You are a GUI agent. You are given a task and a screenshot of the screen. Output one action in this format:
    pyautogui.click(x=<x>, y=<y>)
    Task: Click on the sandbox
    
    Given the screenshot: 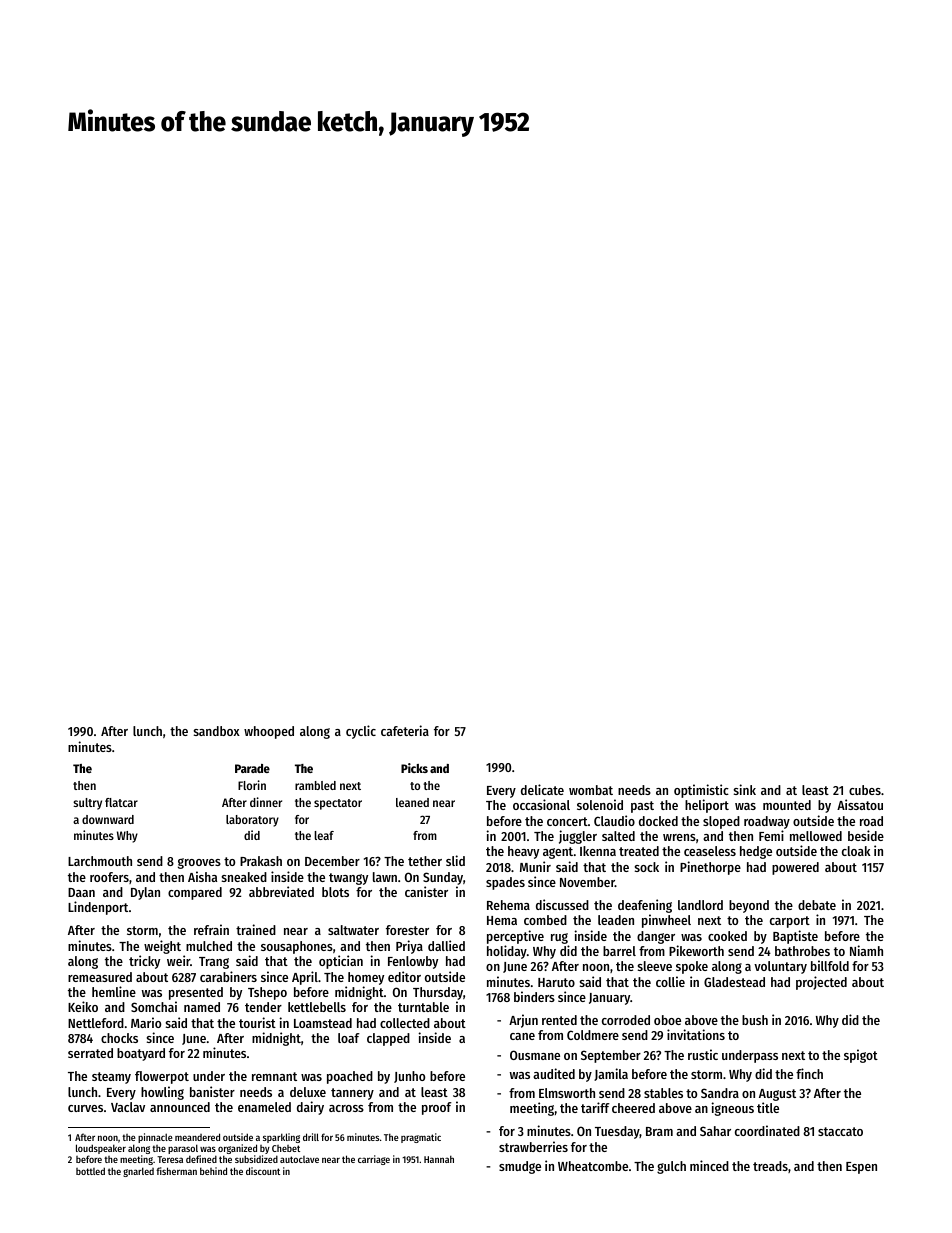 What is the action you would take?
    pyautogui.click(x=217, y=731)
